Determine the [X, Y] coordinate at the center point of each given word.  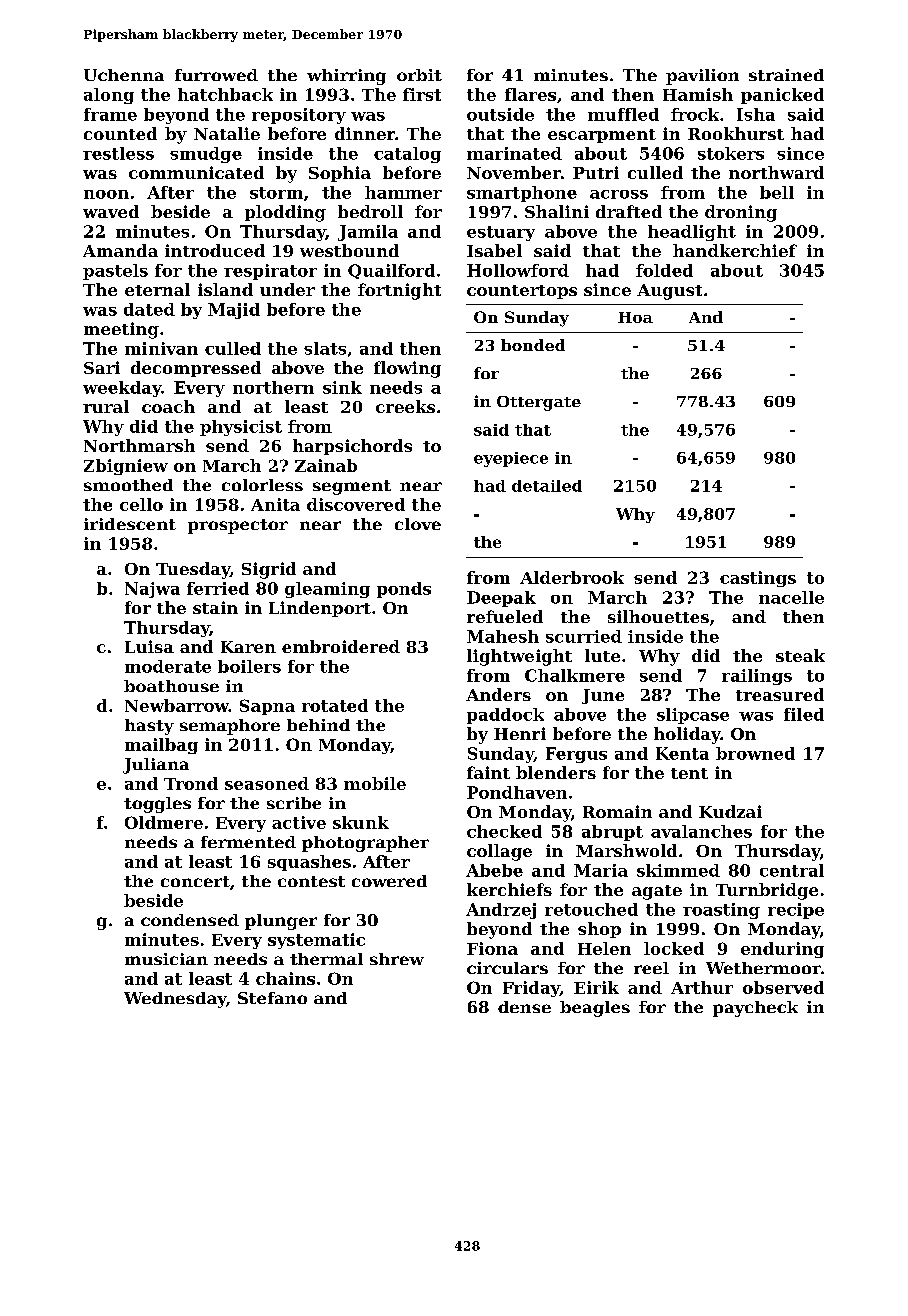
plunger [281, 922]
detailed [547, 486]
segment [352, 487]
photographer [365, 844]
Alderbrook [572, 577]
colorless [262, 485]
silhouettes [658, 616]
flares [530, 94]
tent [689, 773]
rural [106, 406]
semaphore [230, 727]
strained [786, 75]
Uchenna [124, 75]
